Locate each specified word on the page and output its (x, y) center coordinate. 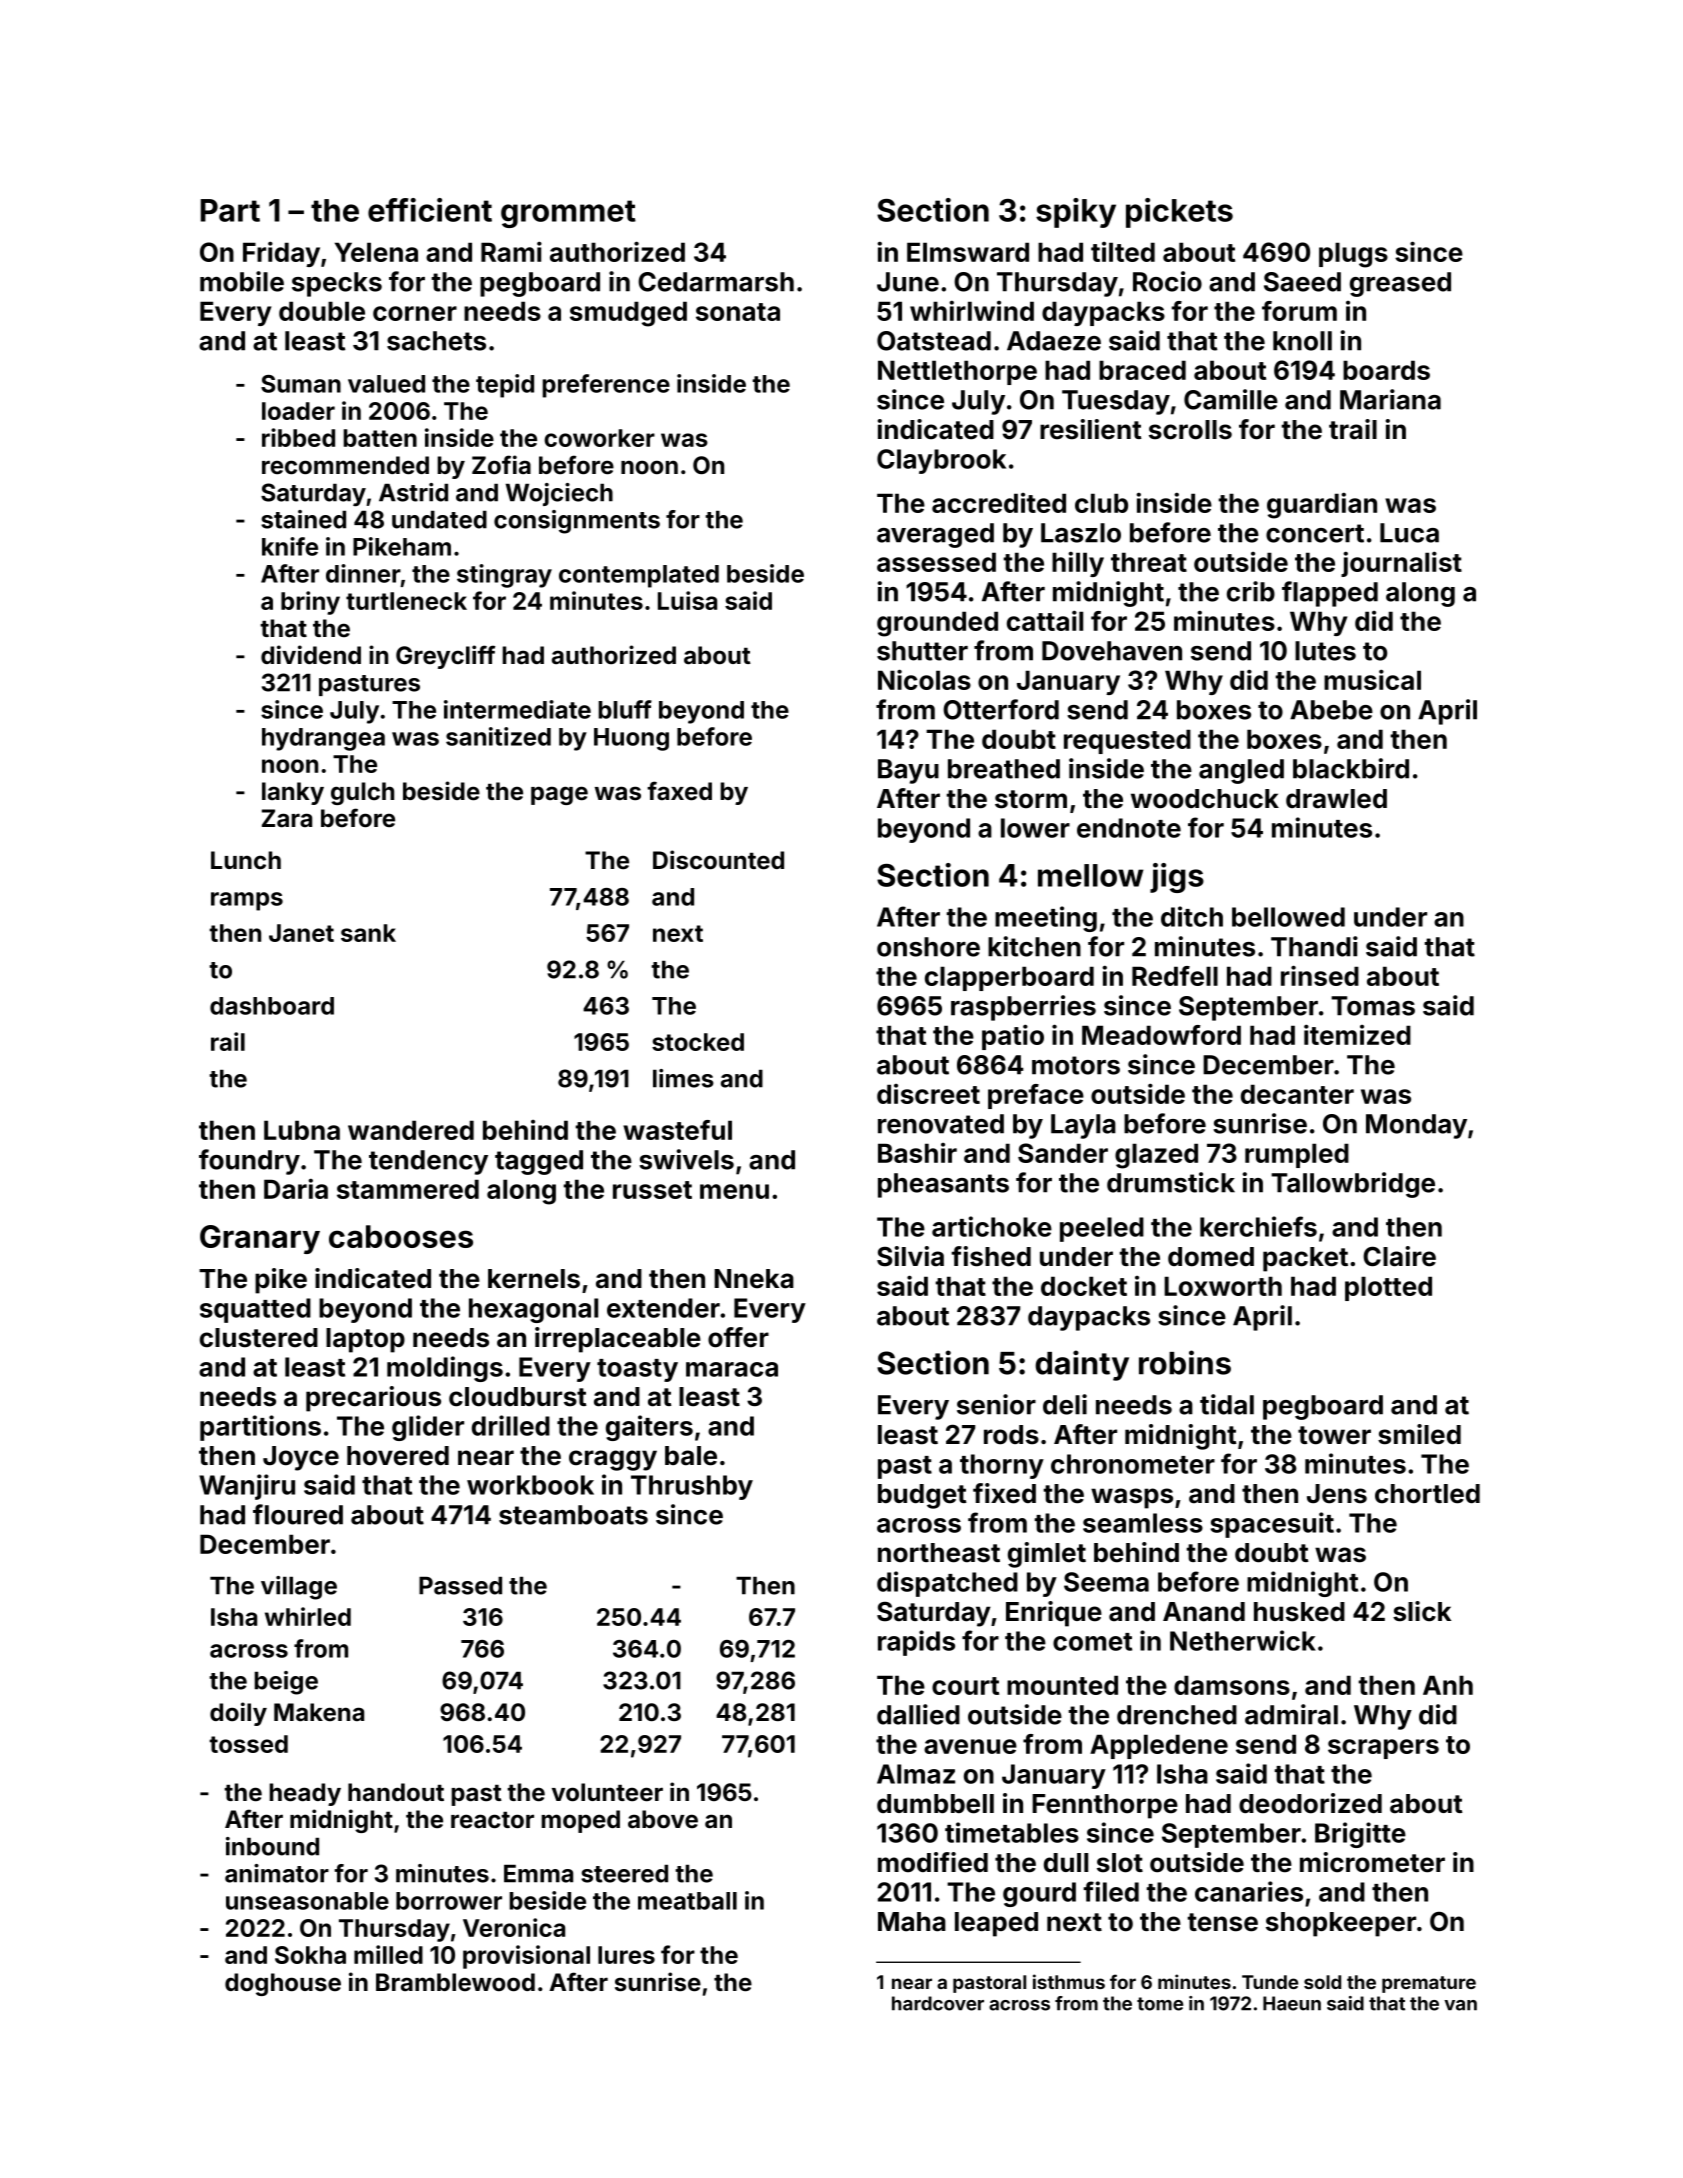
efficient (430, 210)
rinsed (1320, 975)
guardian (1322, 505)
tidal (1227, 1404)
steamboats (573, 1515)
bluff (625, 709)
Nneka (754, 1279)
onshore (928, 947)
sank (368, 933)
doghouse (283, 1984)
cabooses (401, 1236)
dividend (311, 655)
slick (1422, 1611)
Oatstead (934, 341)
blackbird (1351, 768)
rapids (916, 1643)
